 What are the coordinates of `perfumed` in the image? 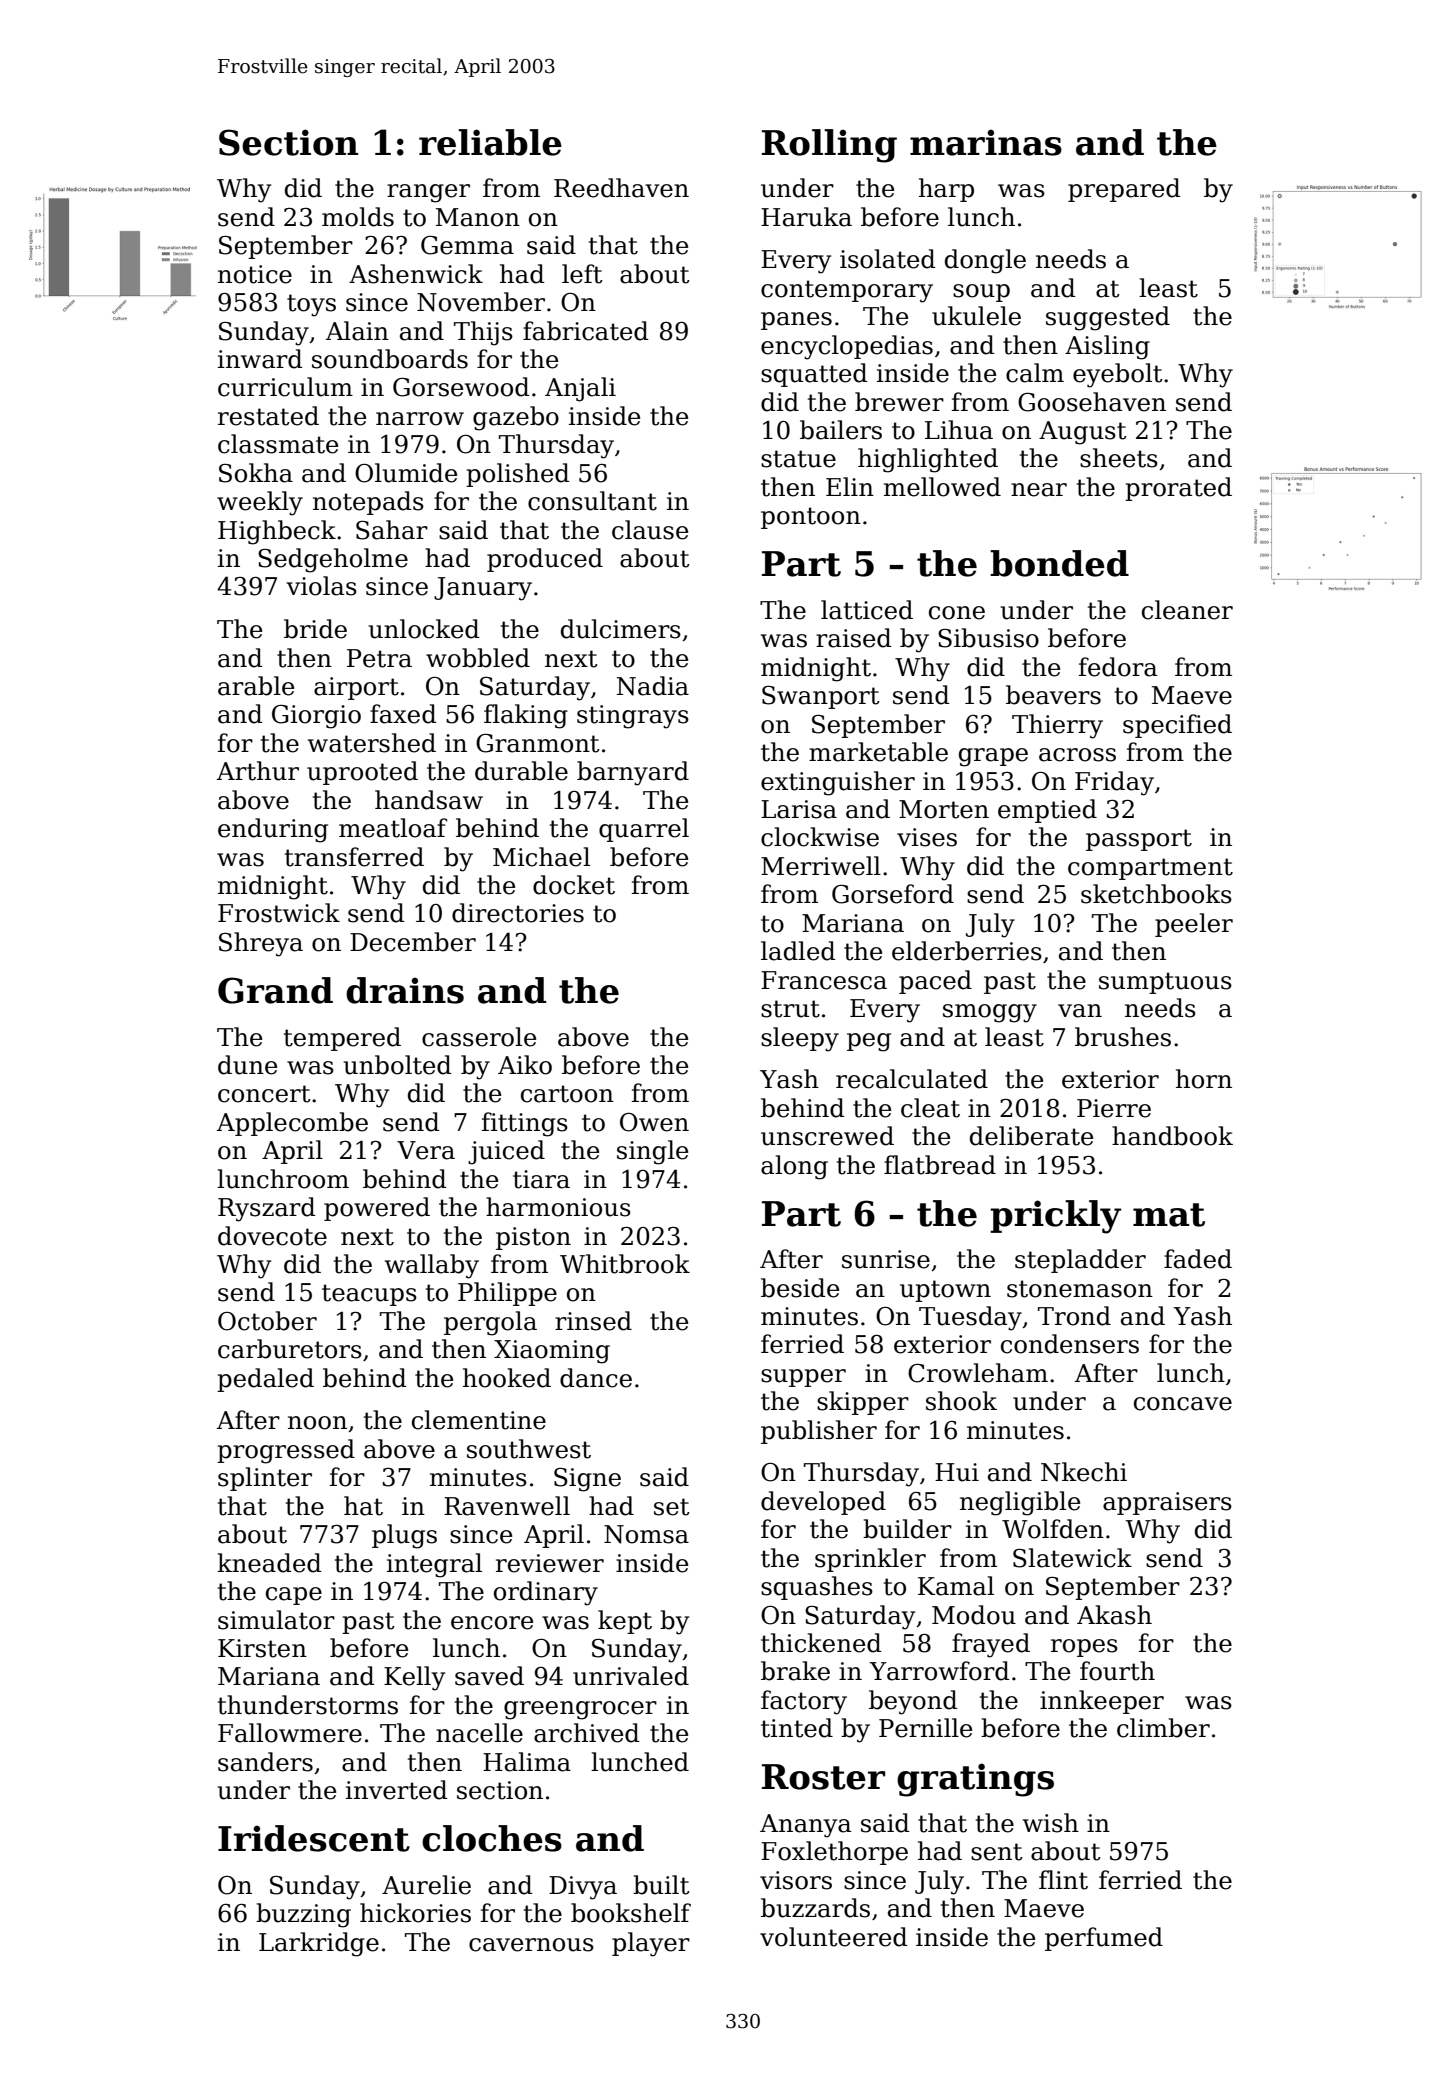 It's located at (1104, 1939).
